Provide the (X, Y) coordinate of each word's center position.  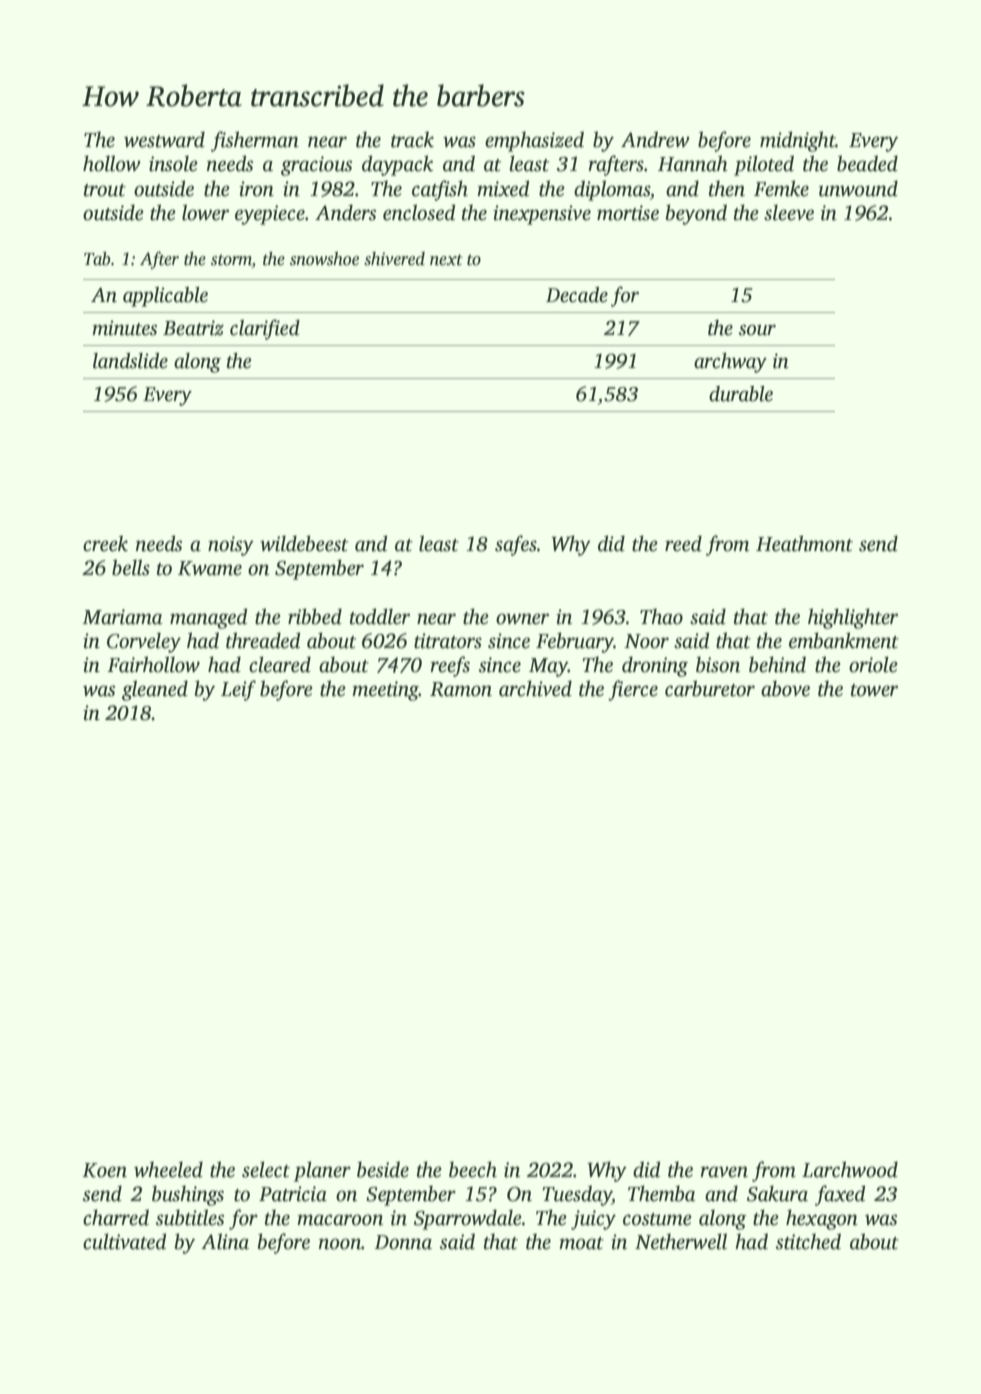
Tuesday (577, 1195)
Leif (238, 690)
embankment (844, 640)
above (785, 688)
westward (164, 139)
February (575, 642)
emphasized (534, 141)
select (266, 1169)
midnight (798, 141)
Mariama (122, 617)
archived (535, 688)
